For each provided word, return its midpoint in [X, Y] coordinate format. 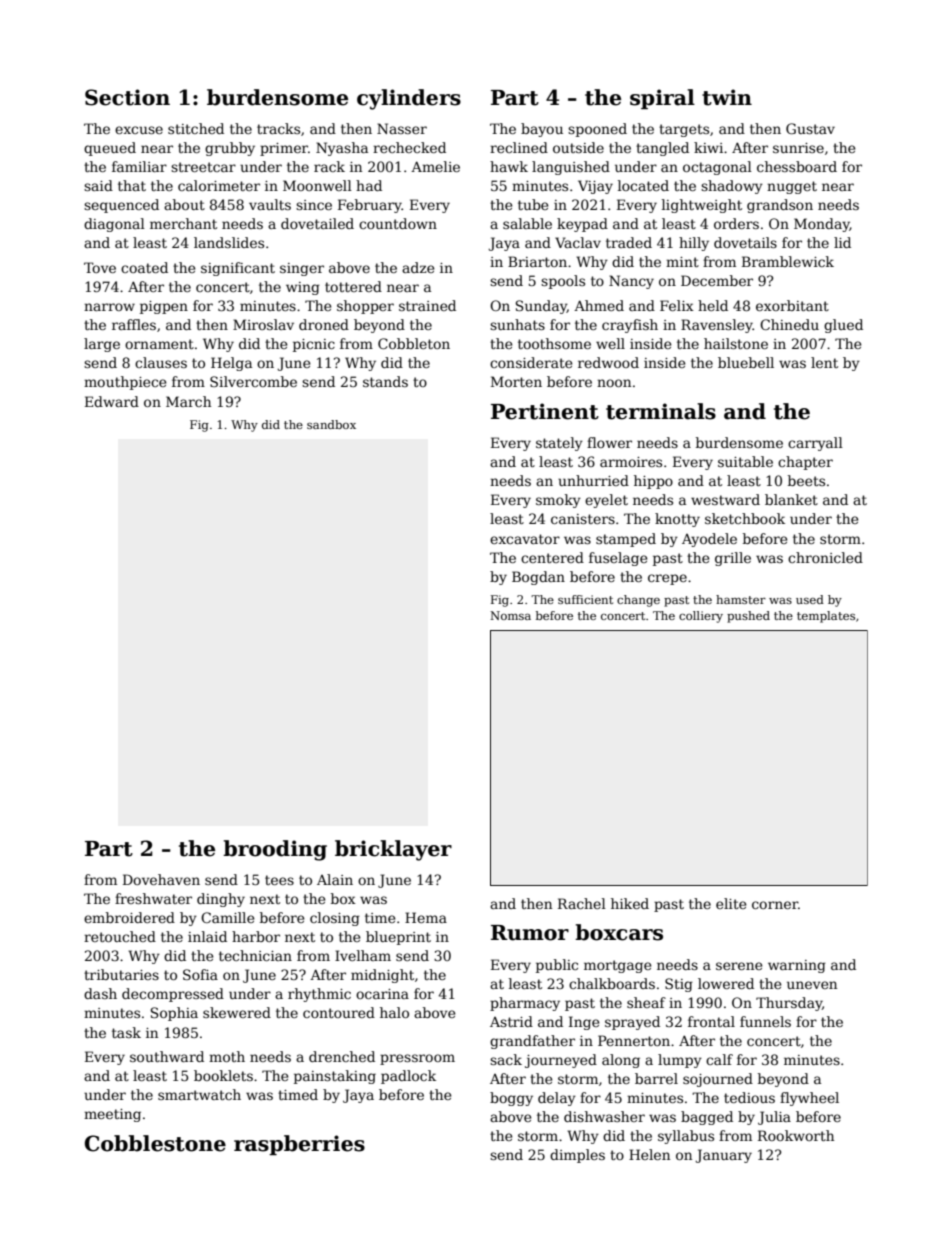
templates [826, 617]
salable [527, 223]
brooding [275, 850]
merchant [183, 223]
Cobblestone [155, 1143]
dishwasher [604, 1116]
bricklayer [393, 850]
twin [727, 97]
